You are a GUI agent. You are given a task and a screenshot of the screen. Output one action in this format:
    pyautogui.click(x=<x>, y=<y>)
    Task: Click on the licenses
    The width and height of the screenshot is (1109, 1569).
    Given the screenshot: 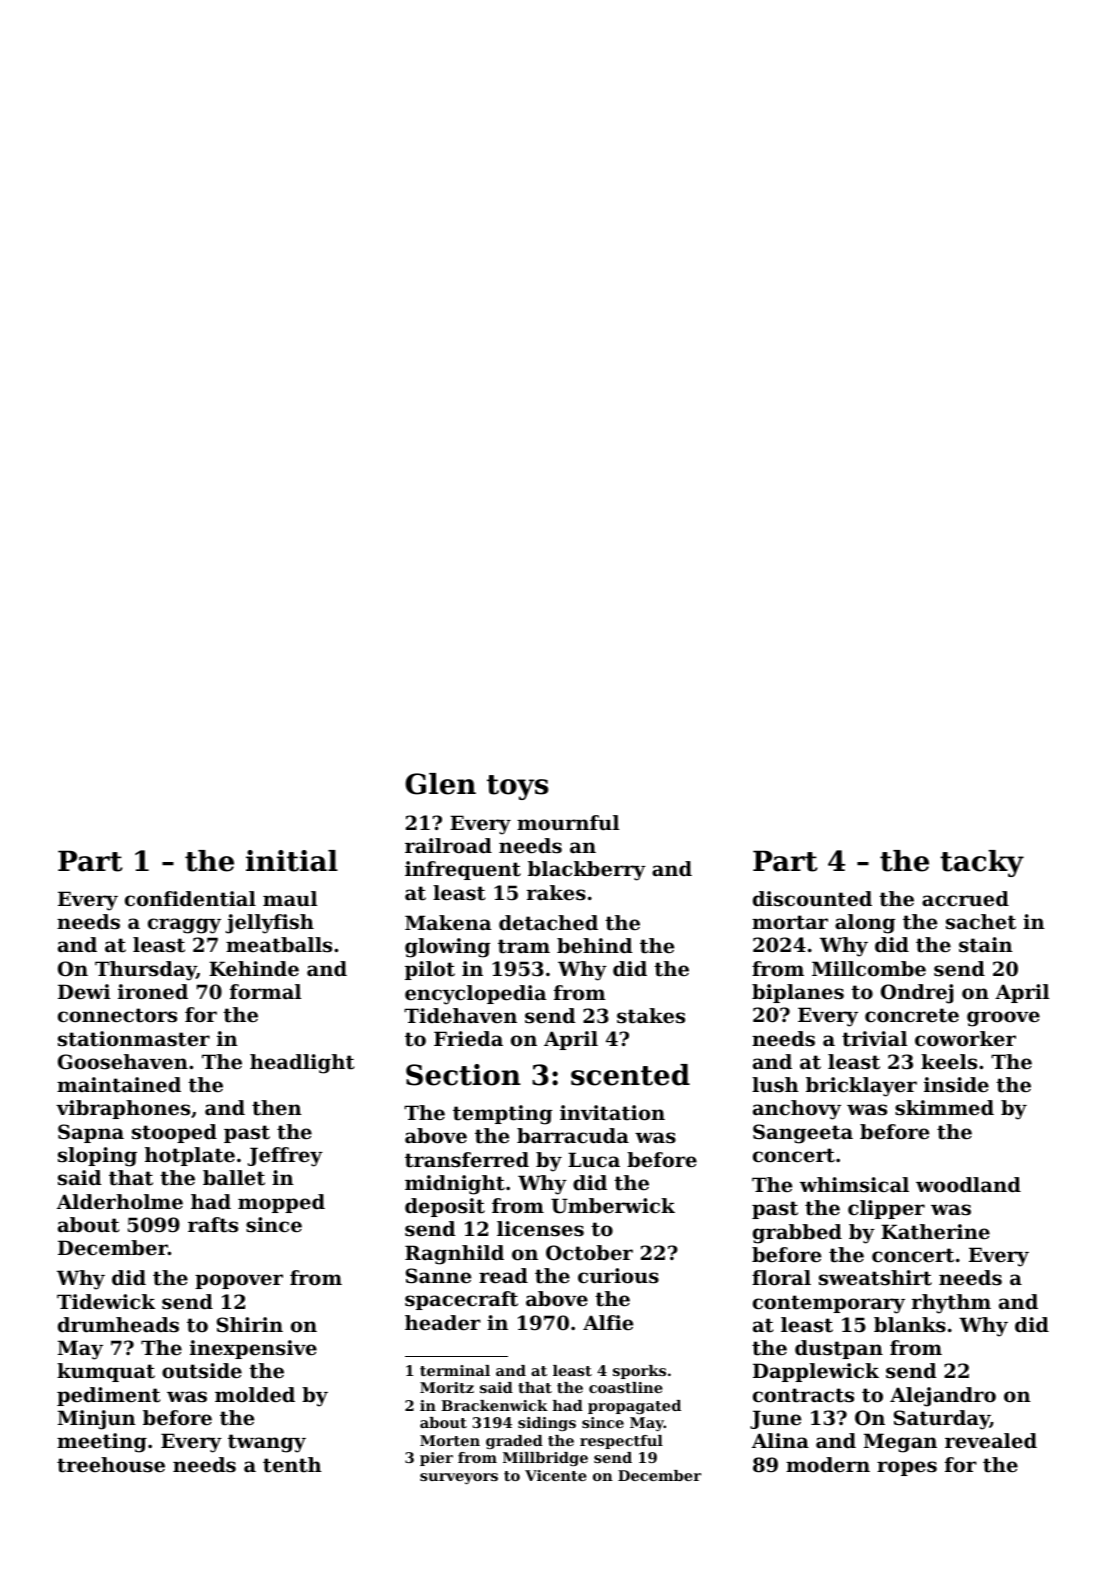 What is the action you would take?
    pyautogui.click(x=540, y=1229)
